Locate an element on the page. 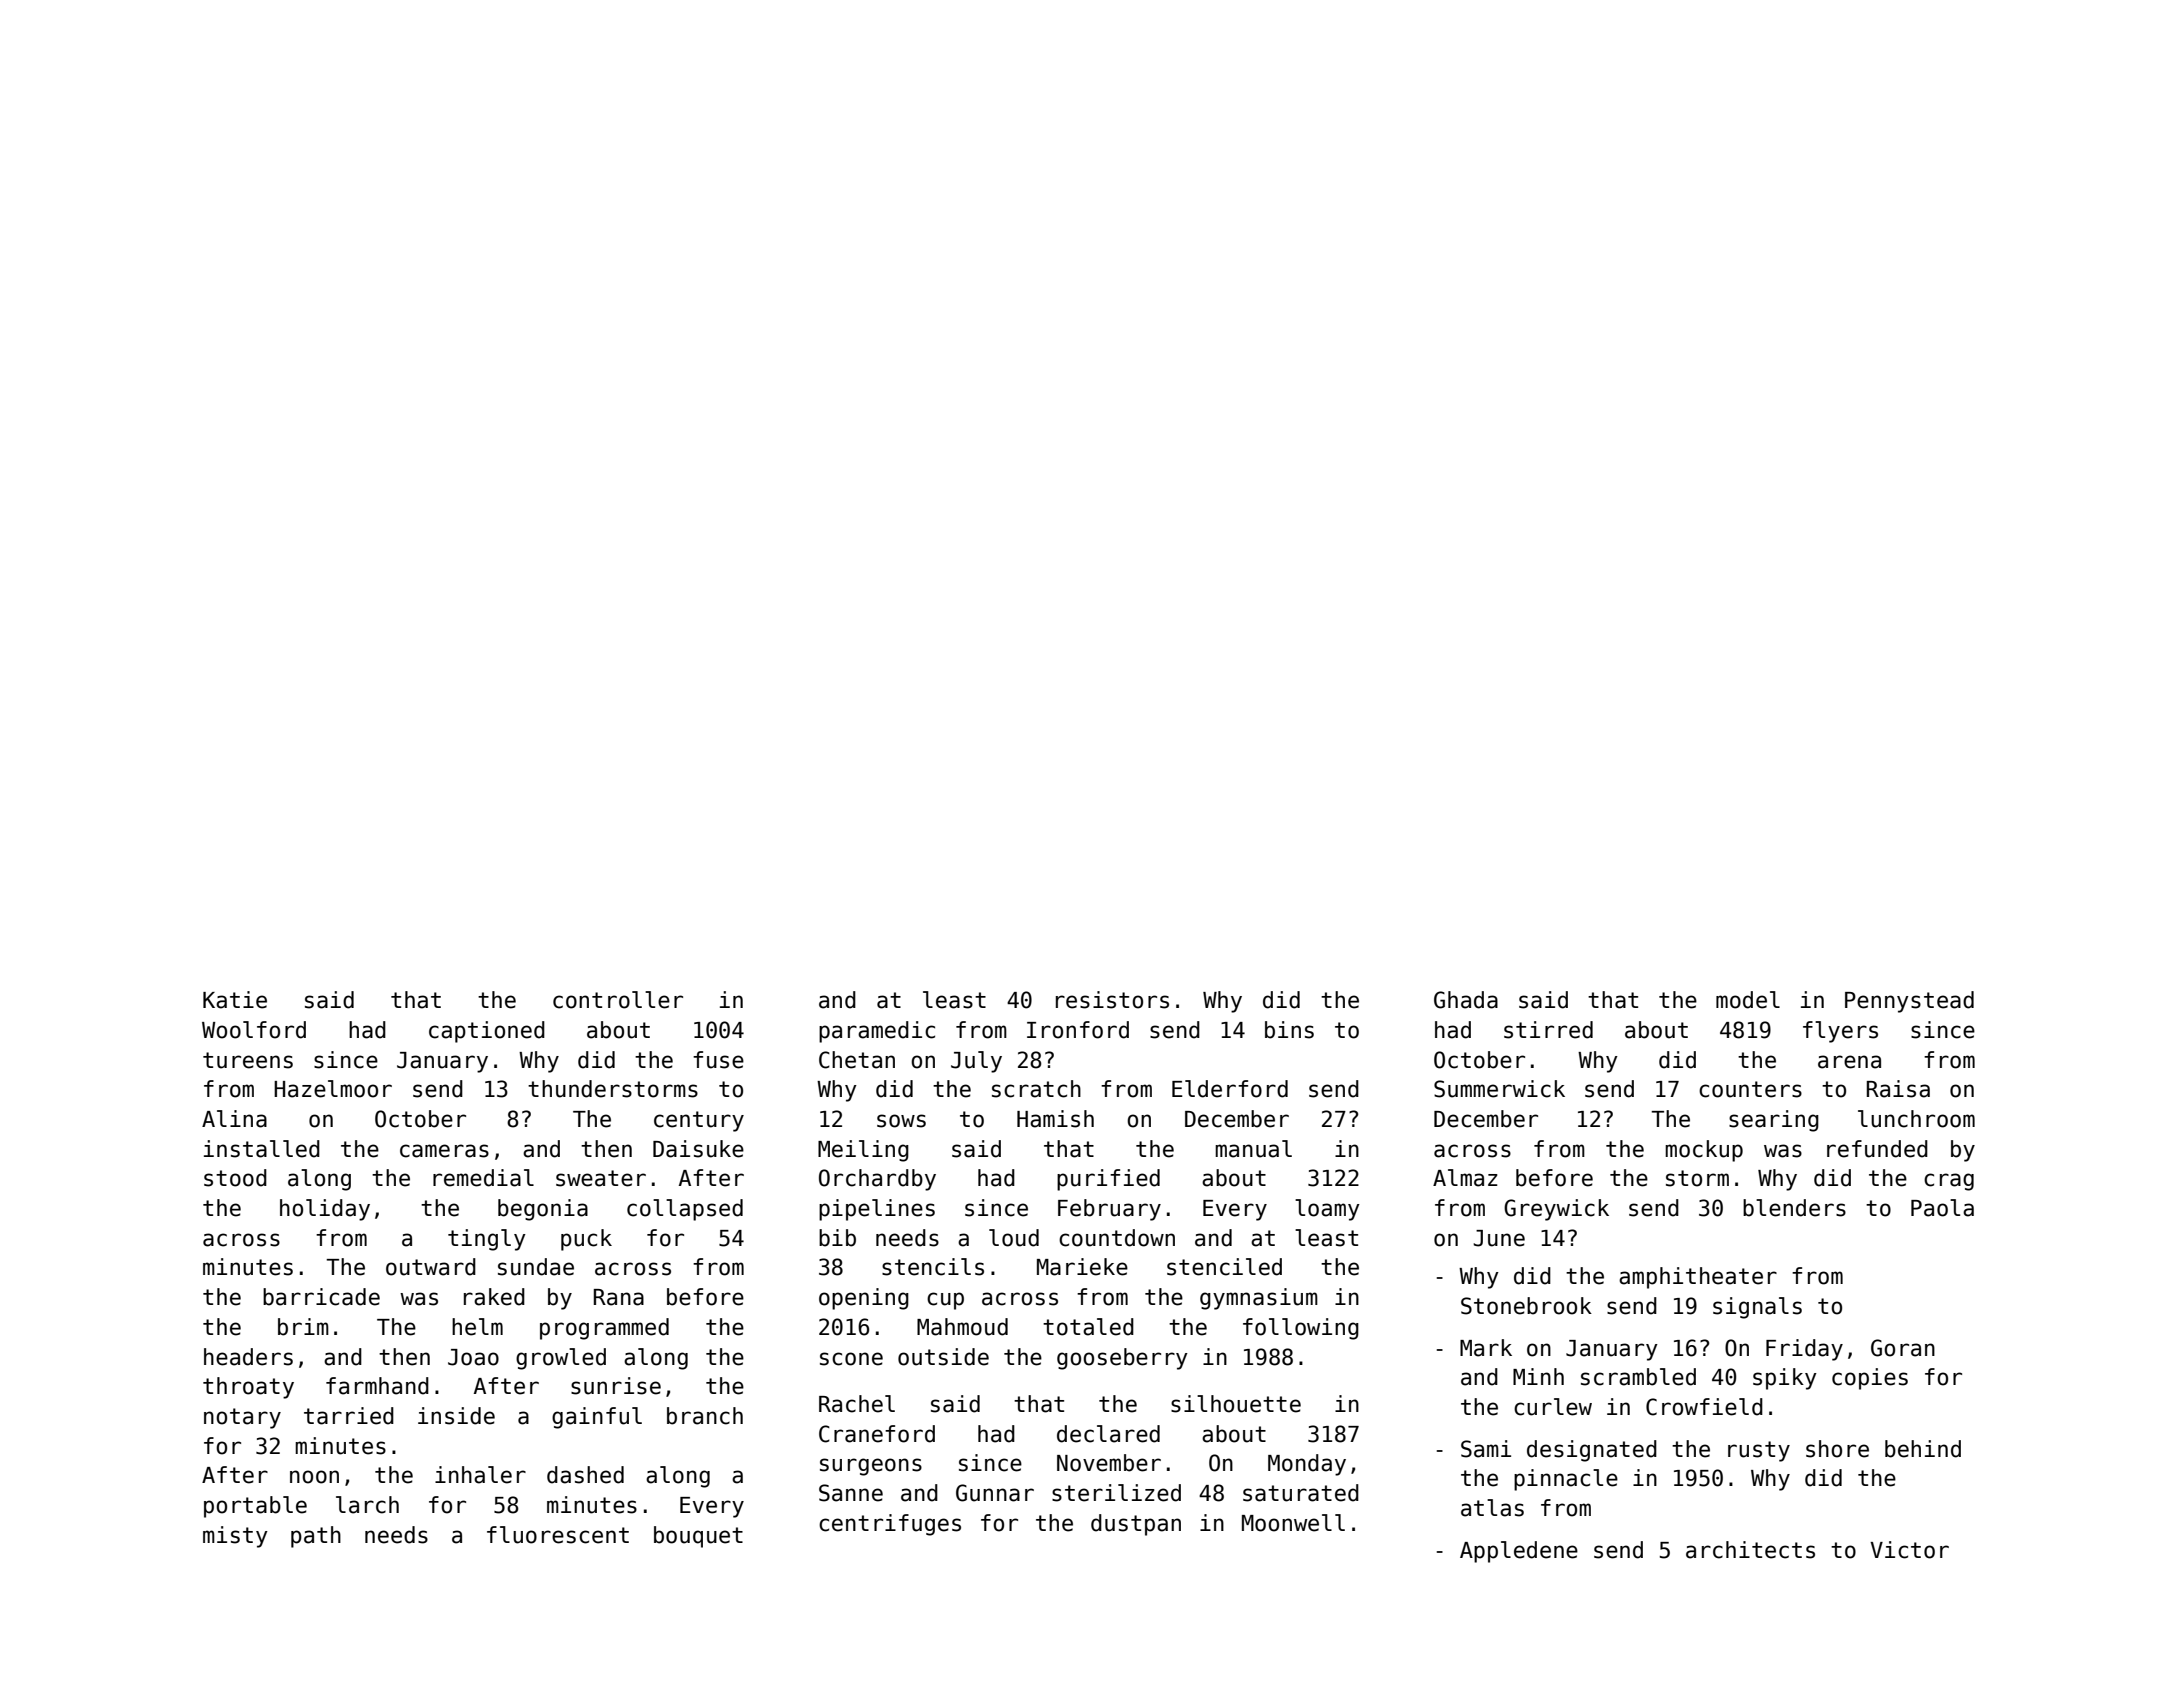 The image size is (2178, 1683). tingly is located at coordinates (487, 1240).
